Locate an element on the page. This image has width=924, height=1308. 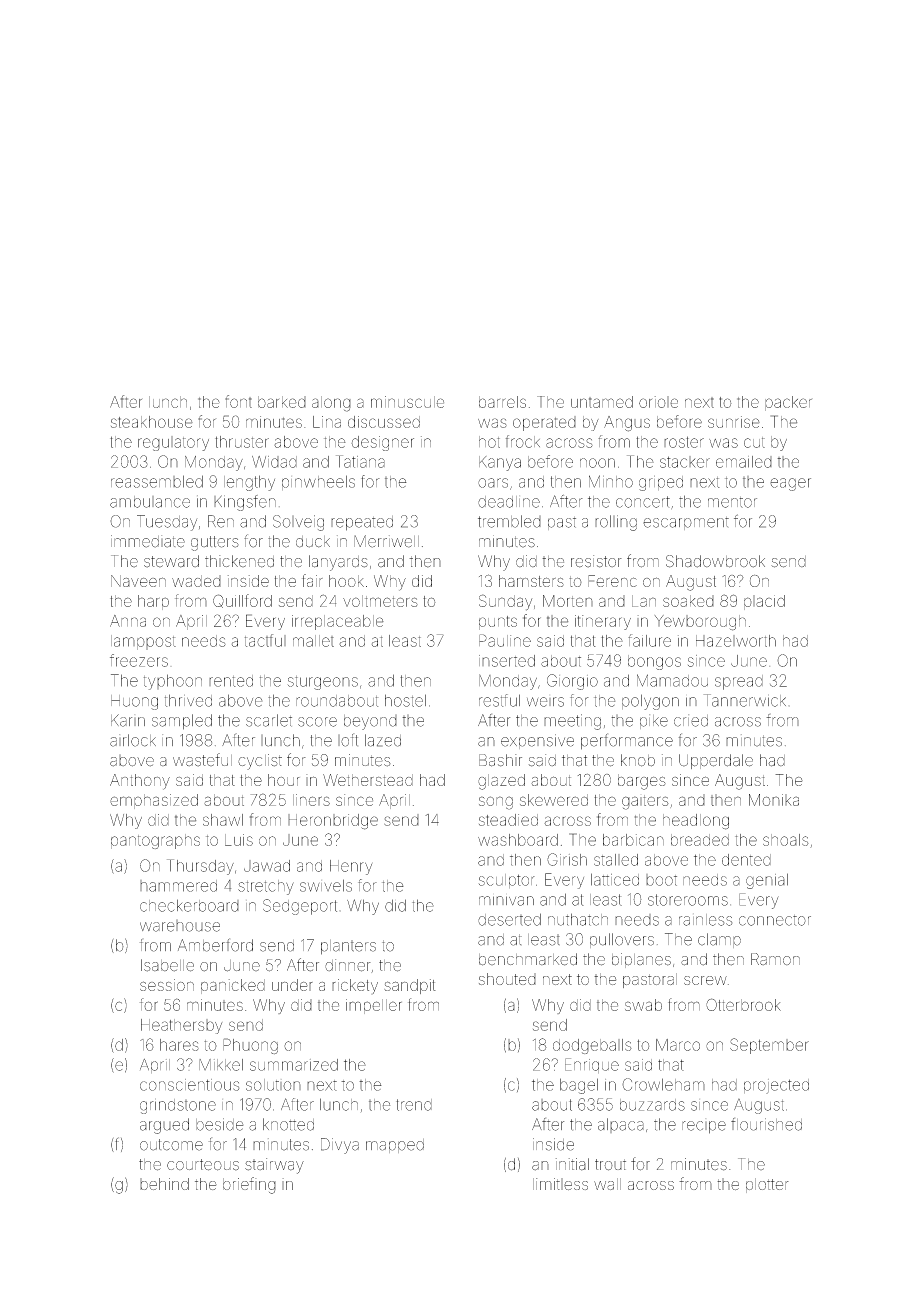
typhoon is located at coordinates (173, 682).
